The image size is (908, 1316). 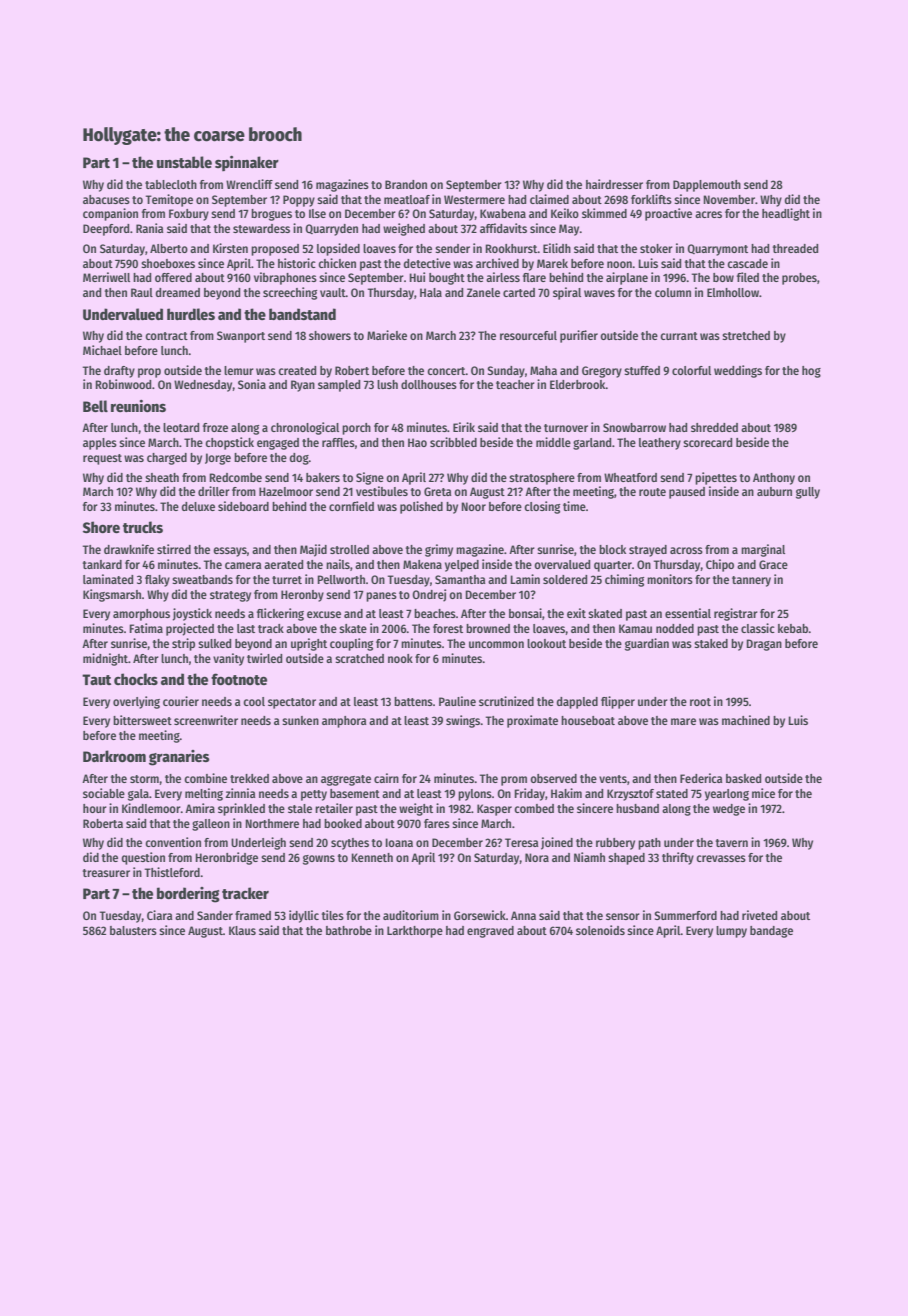 I want to click on unstable, so click(x=184, y=162).
